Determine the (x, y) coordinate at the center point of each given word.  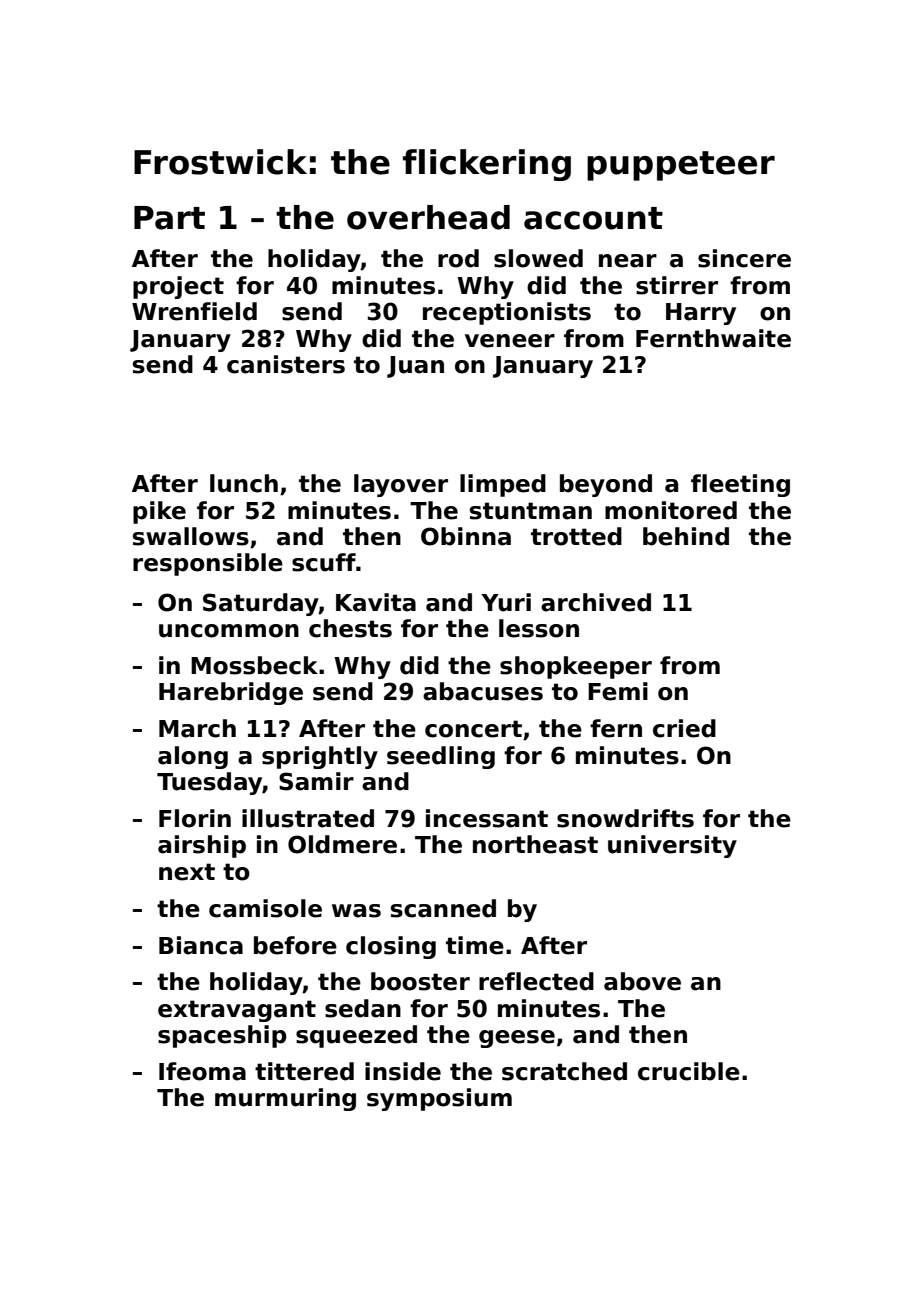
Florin (195, 818)
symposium (439, 1099)
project (178, 287)
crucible (689, 1071)
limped (503, 485)
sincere (744, 258)
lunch (244, 483)
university (672, 846)
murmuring (285, 1099)
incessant (487, 818)
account (593, 218)
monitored (671, 510)
